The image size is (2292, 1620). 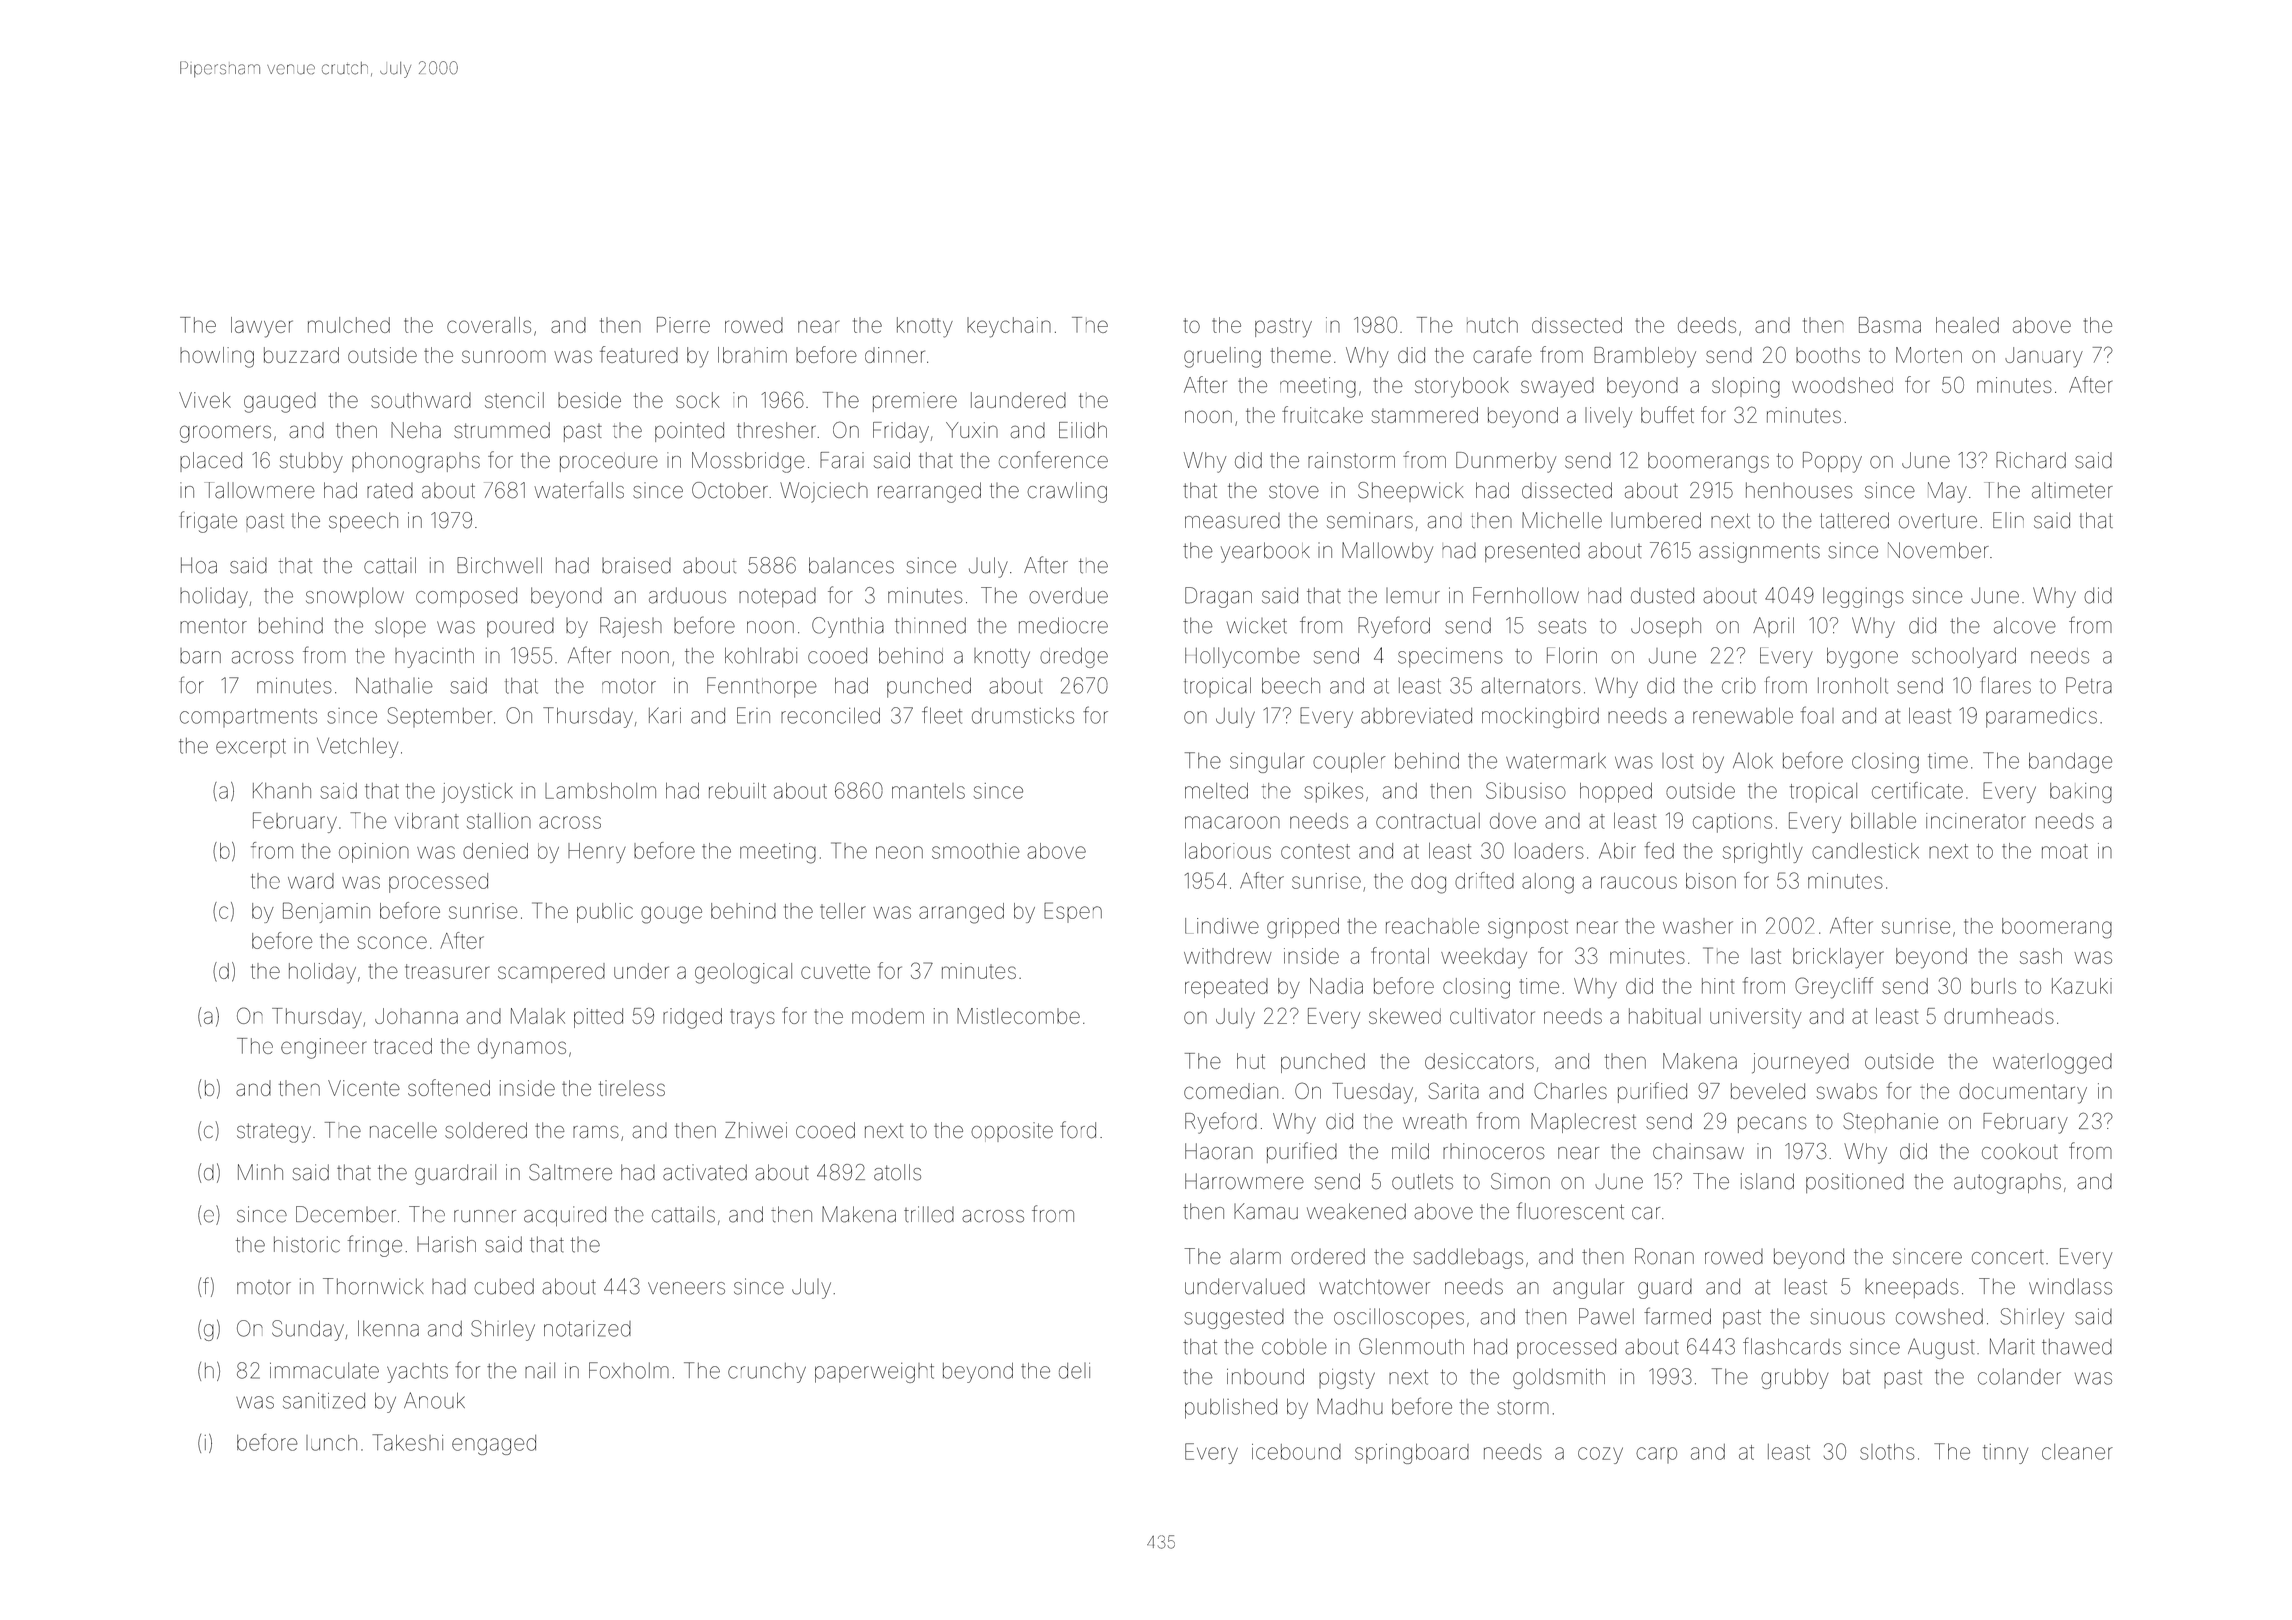 What do you see at coordinates (1667, 414) in the document?
I see `buffet` at bounding box center [1667, 414].
